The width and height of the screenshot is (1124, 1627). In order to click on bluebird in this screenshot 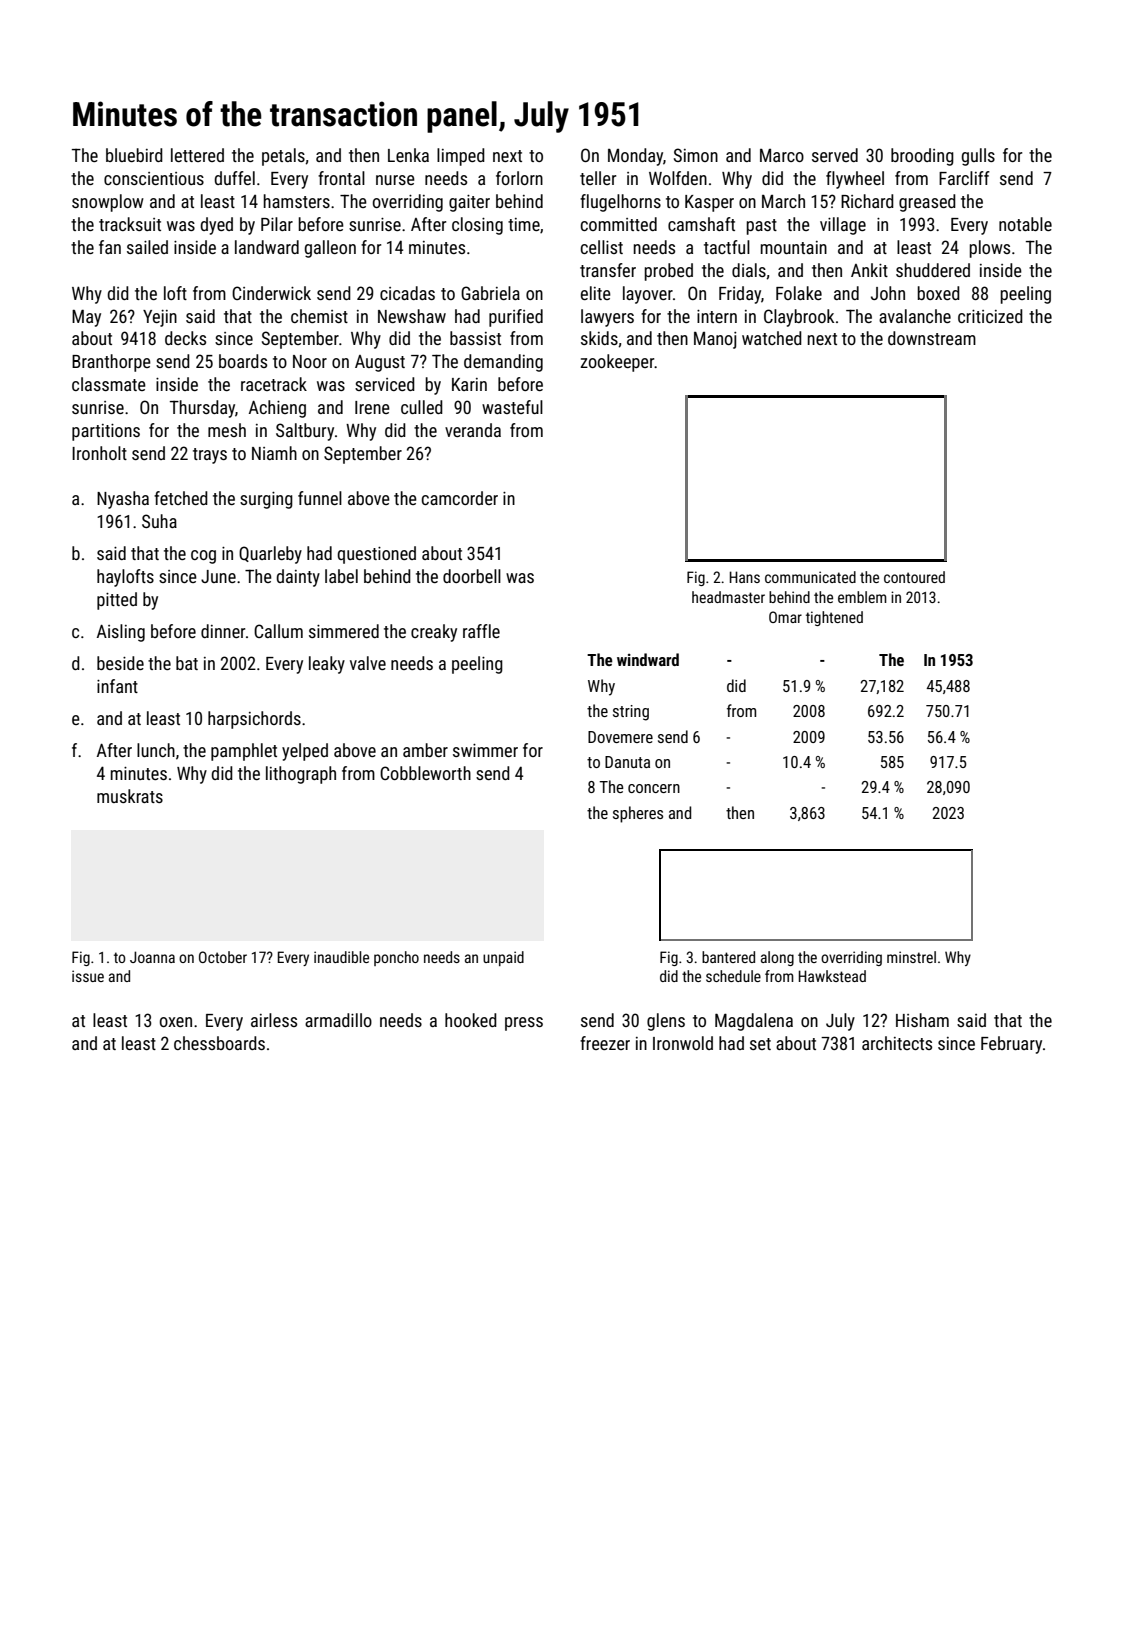, I will do `click(134, 155)`.
